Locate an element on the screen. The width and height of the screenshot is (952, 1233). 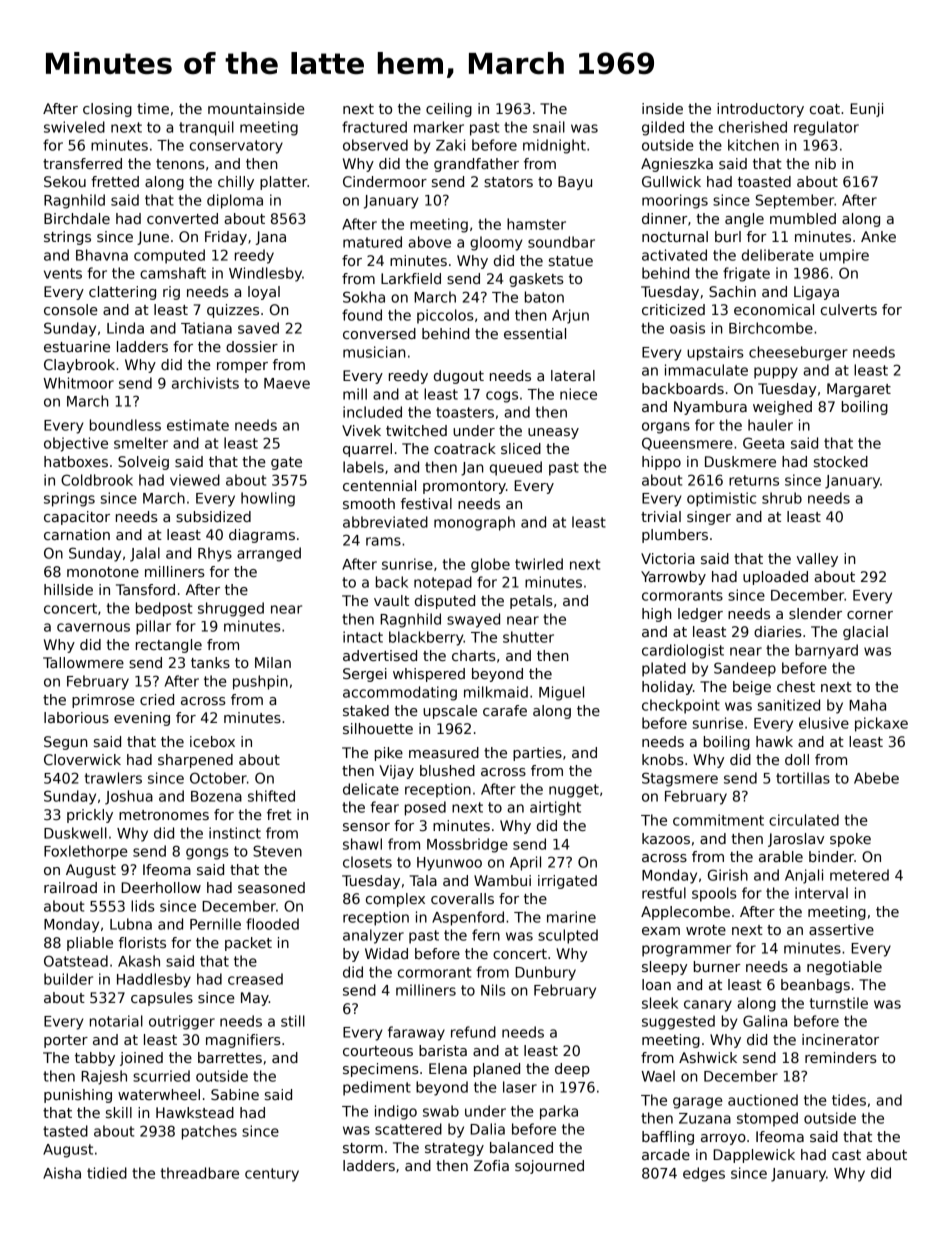
closing is located at coordinates (107, 110).
